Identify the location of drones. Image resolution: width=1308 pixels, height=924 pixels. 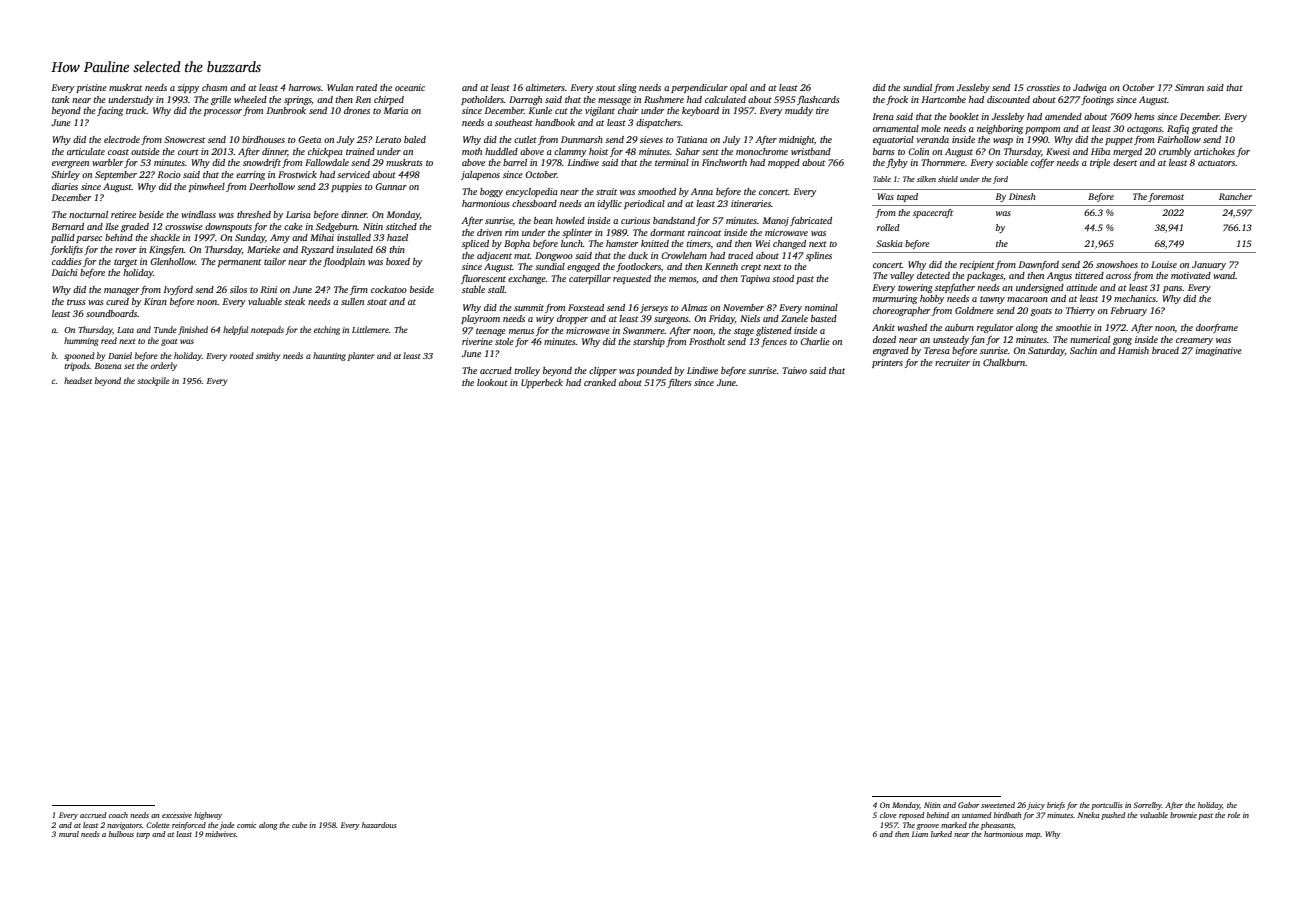
(357, 110).
